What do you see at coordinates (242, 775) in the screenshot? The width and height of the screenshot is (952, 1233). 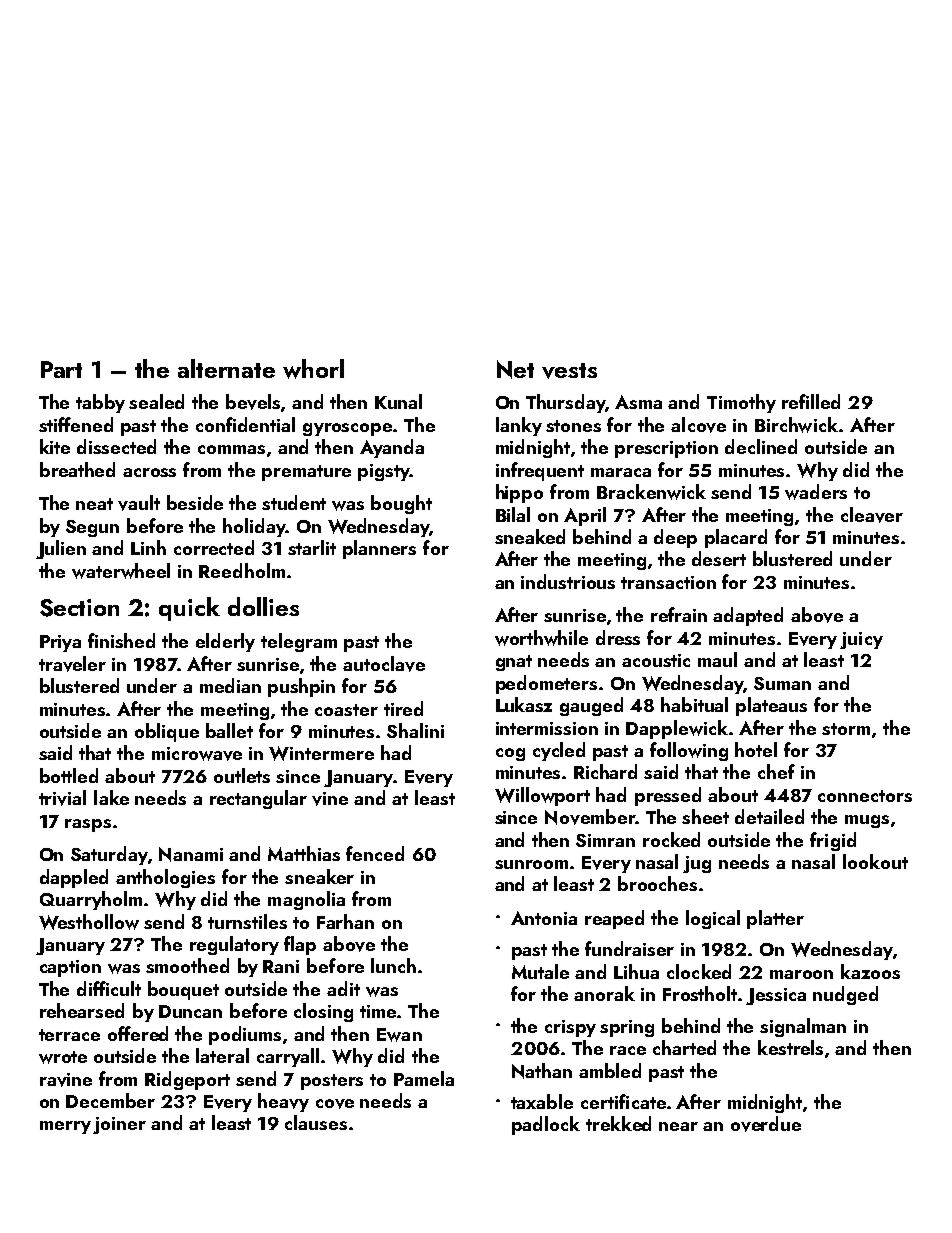 I see `outlets` at bounding box center [242, 775].
